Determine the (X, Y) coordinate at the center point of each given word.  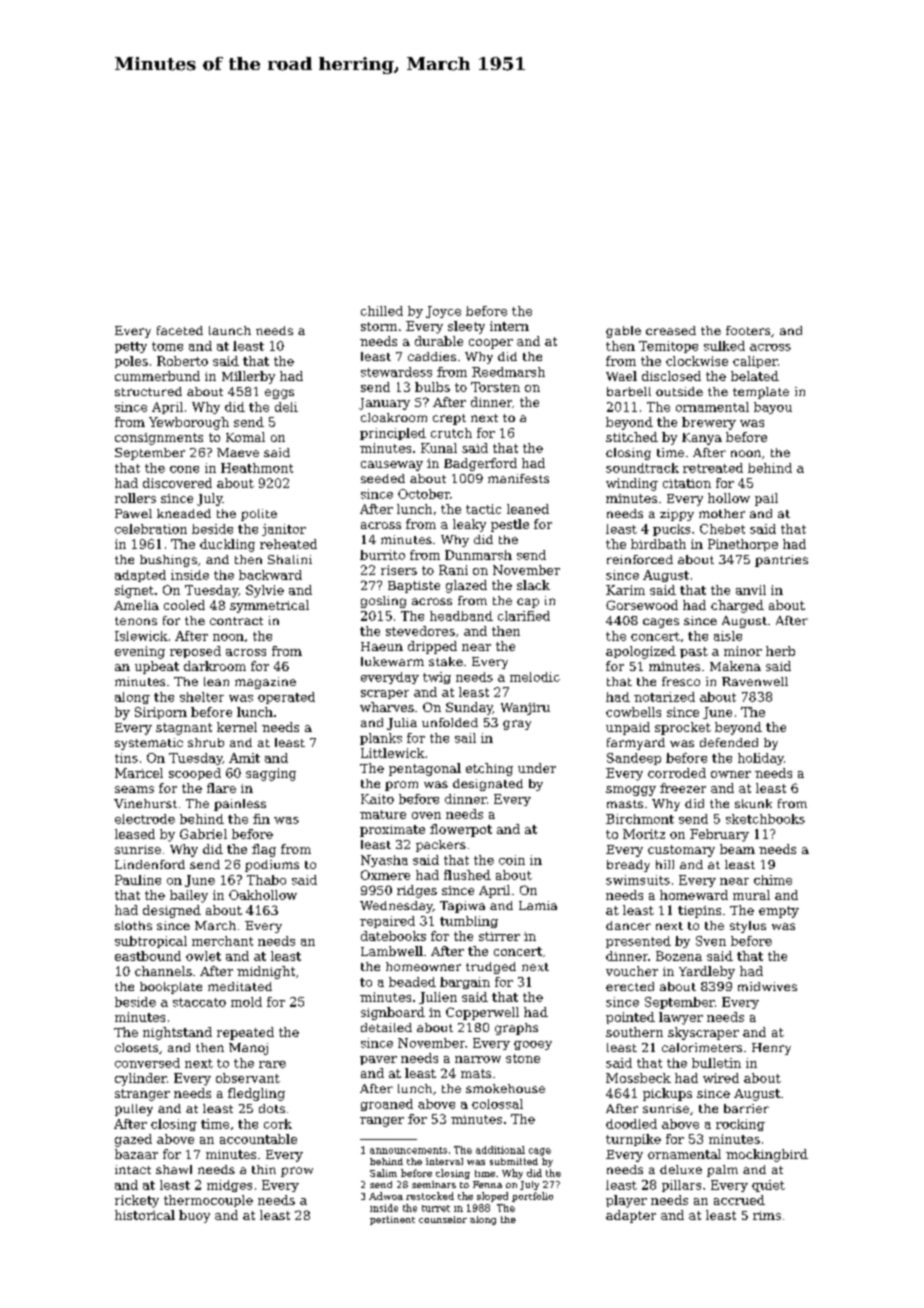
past (694, 652)
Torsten (495, 387)
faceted (180, 330)
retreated (713, 468)
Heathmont (257, 468)
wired (721, 1078)
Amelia (136, 605)
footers (748, 330)
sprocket (683, 728)
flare (221, 788)
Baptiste (414, 587)
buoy (194, 1216)
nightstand (177, 1033)
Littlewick (393, 753)
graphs (516, 1029)
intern (509, 326)
